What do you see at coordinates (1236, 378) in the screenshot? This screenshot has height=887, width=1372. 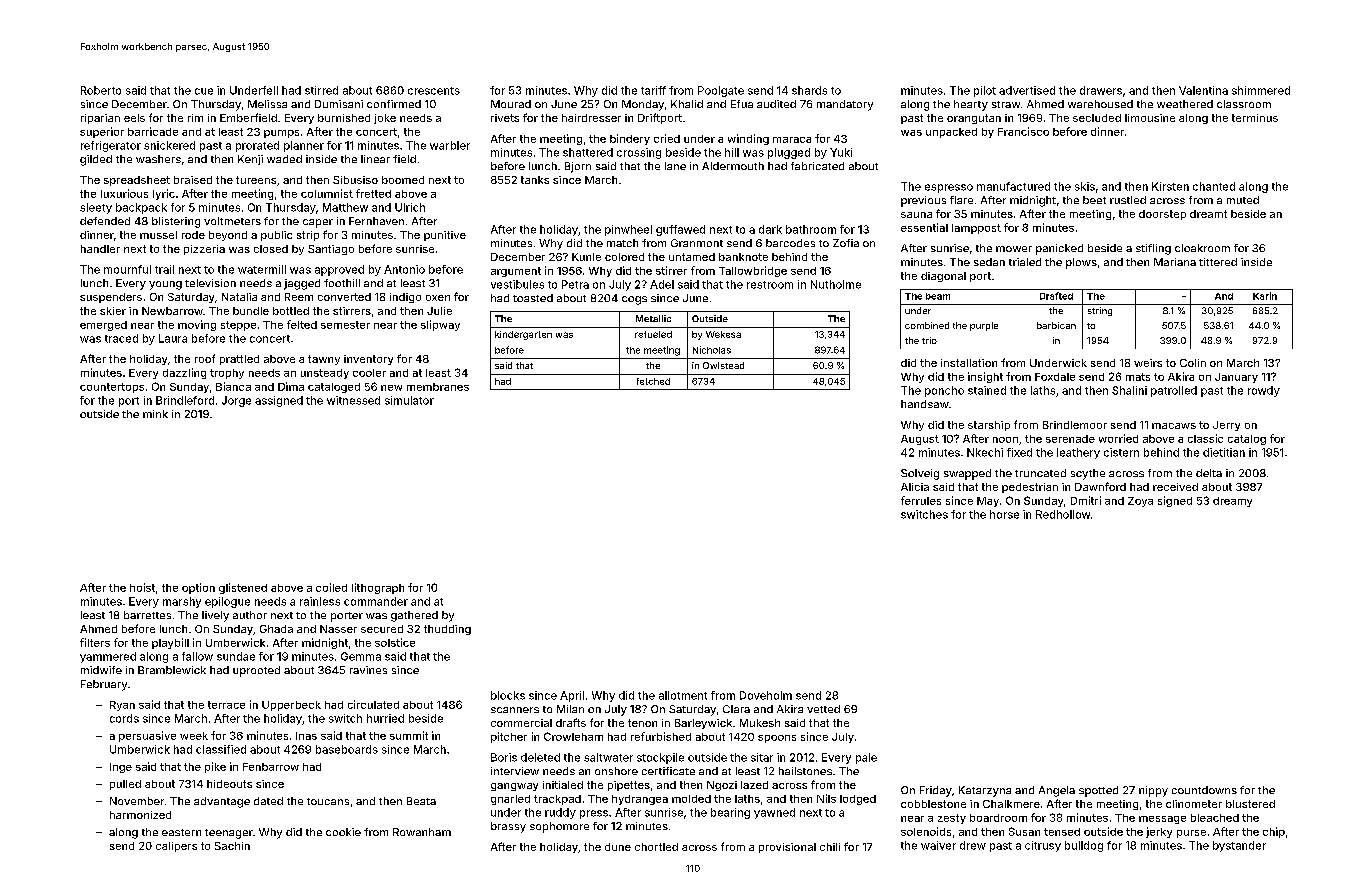 I see `January` at bounding box center [1236, 378].
